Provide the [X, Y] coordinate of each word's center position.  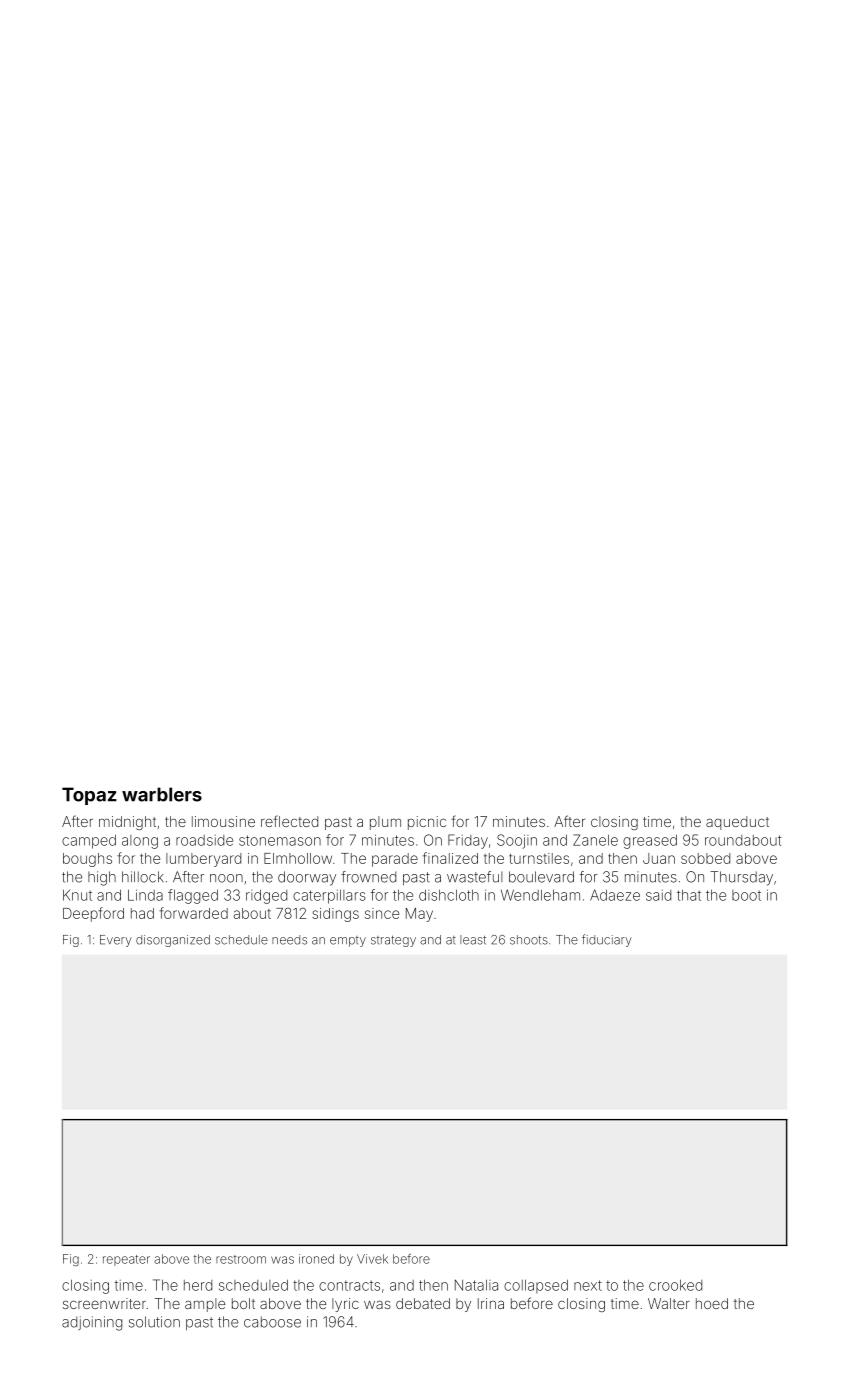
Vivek [372, 1259]
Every [116, 941]
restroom [241, 1259]
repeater [126, 1260]
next [588, 1285]
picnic [427, 823]
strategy [393, 941]
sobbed [705, 858]
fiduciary [607, 940]
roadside [204, 840]
